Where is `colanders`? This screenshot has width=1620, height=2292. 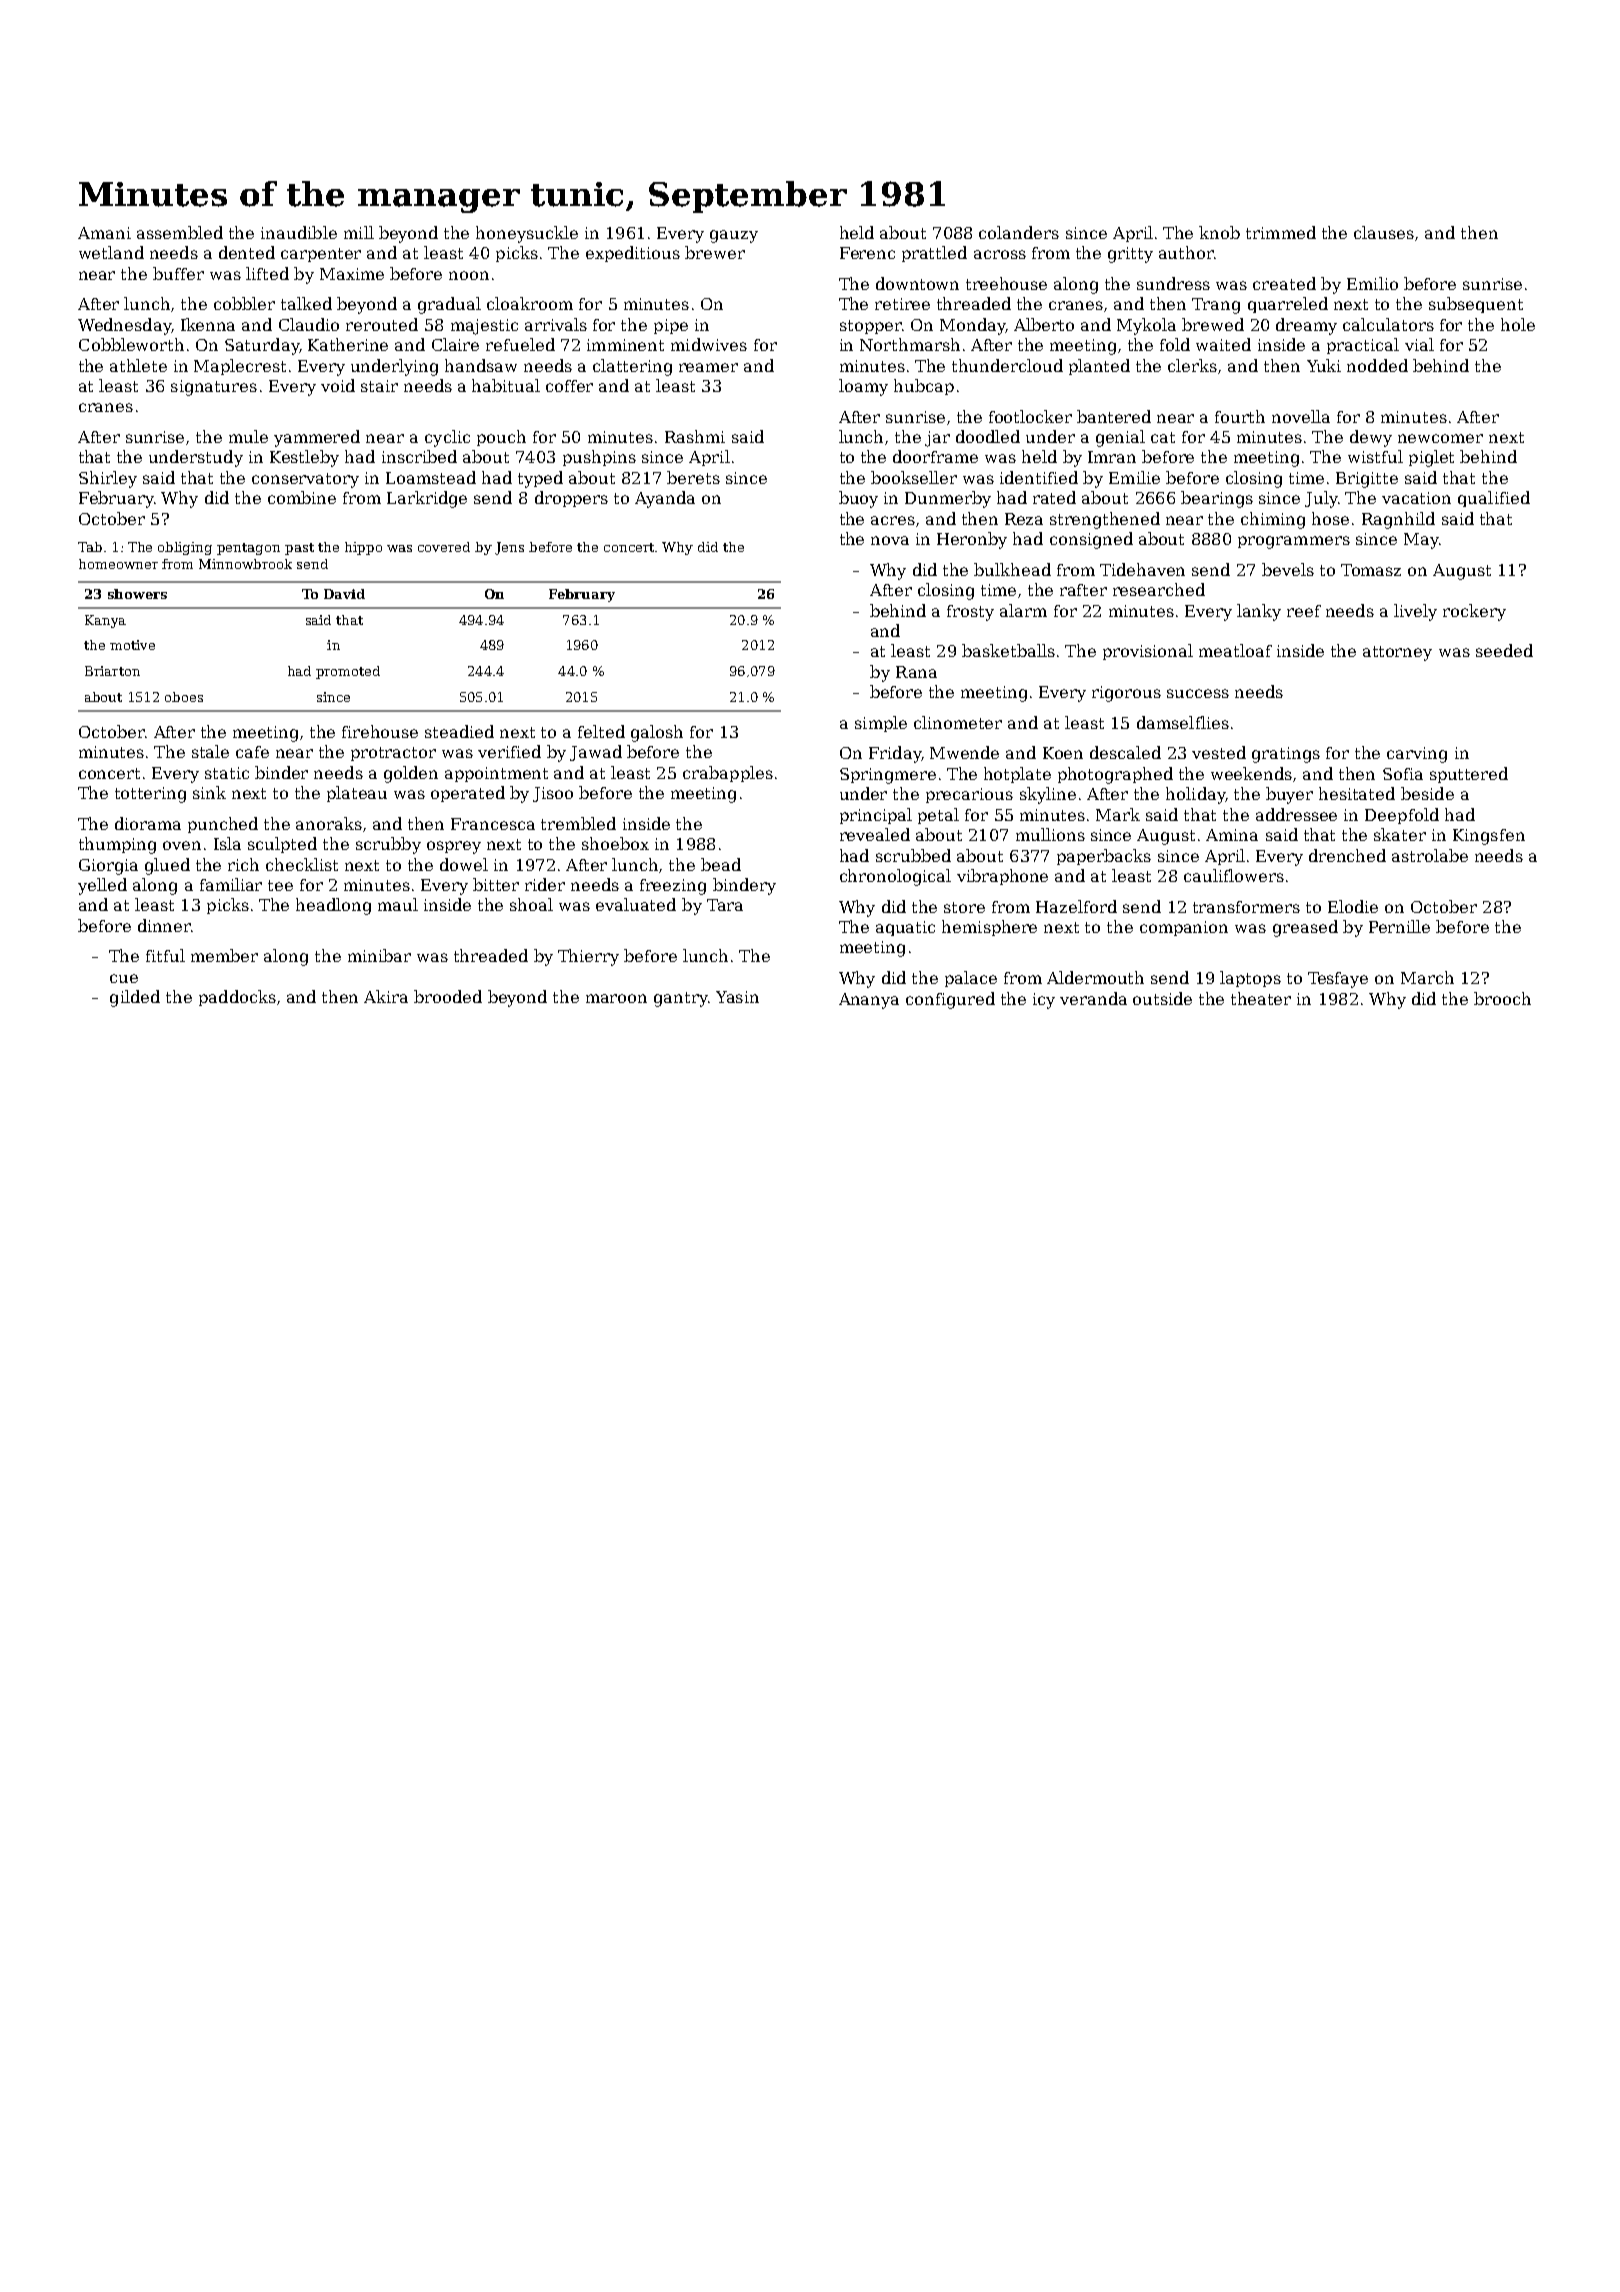
colanders is located at coordinates (1019, 232).
